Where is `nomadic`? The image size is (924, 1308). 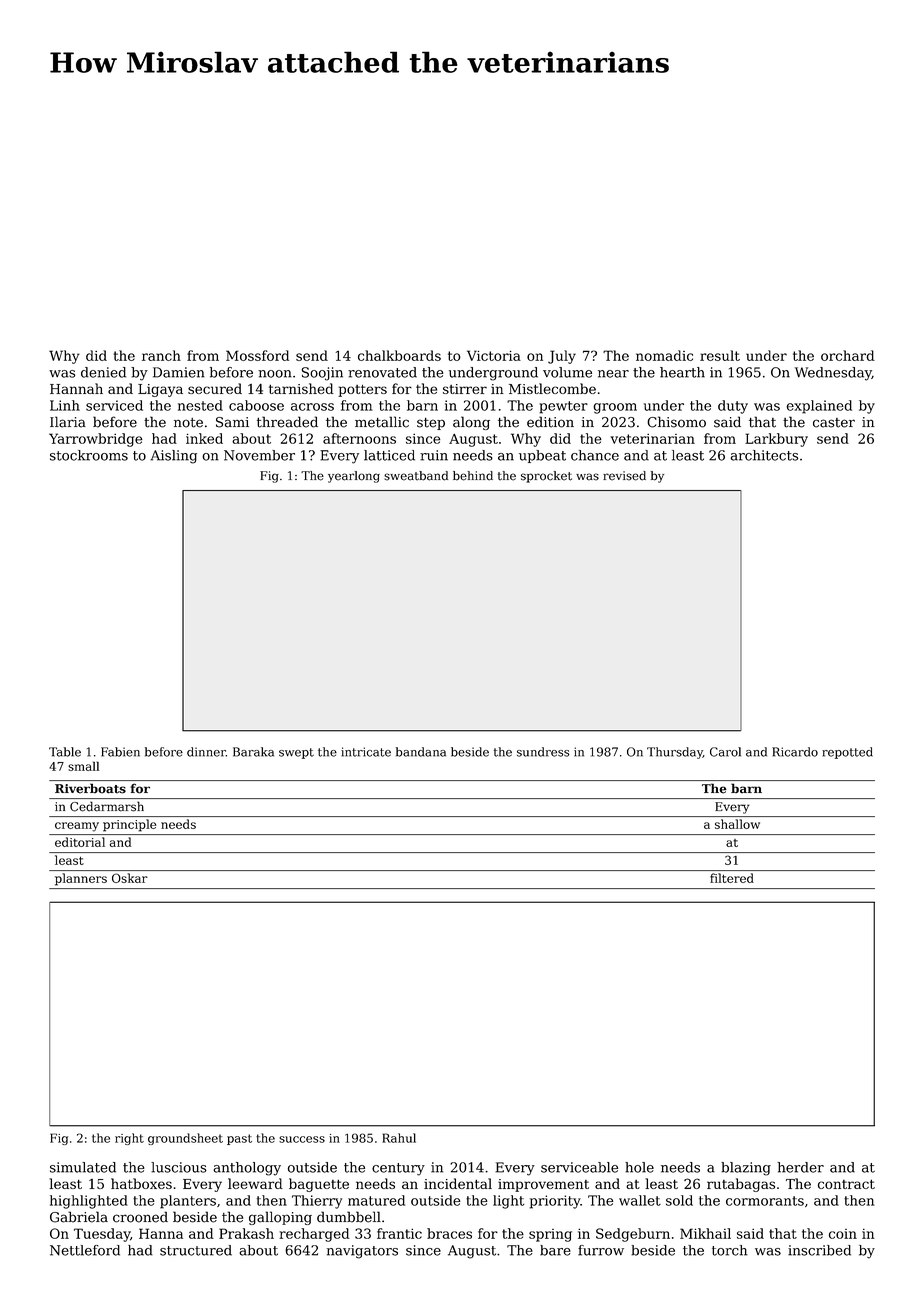
nomadic is located at coordinates (664, 355).
